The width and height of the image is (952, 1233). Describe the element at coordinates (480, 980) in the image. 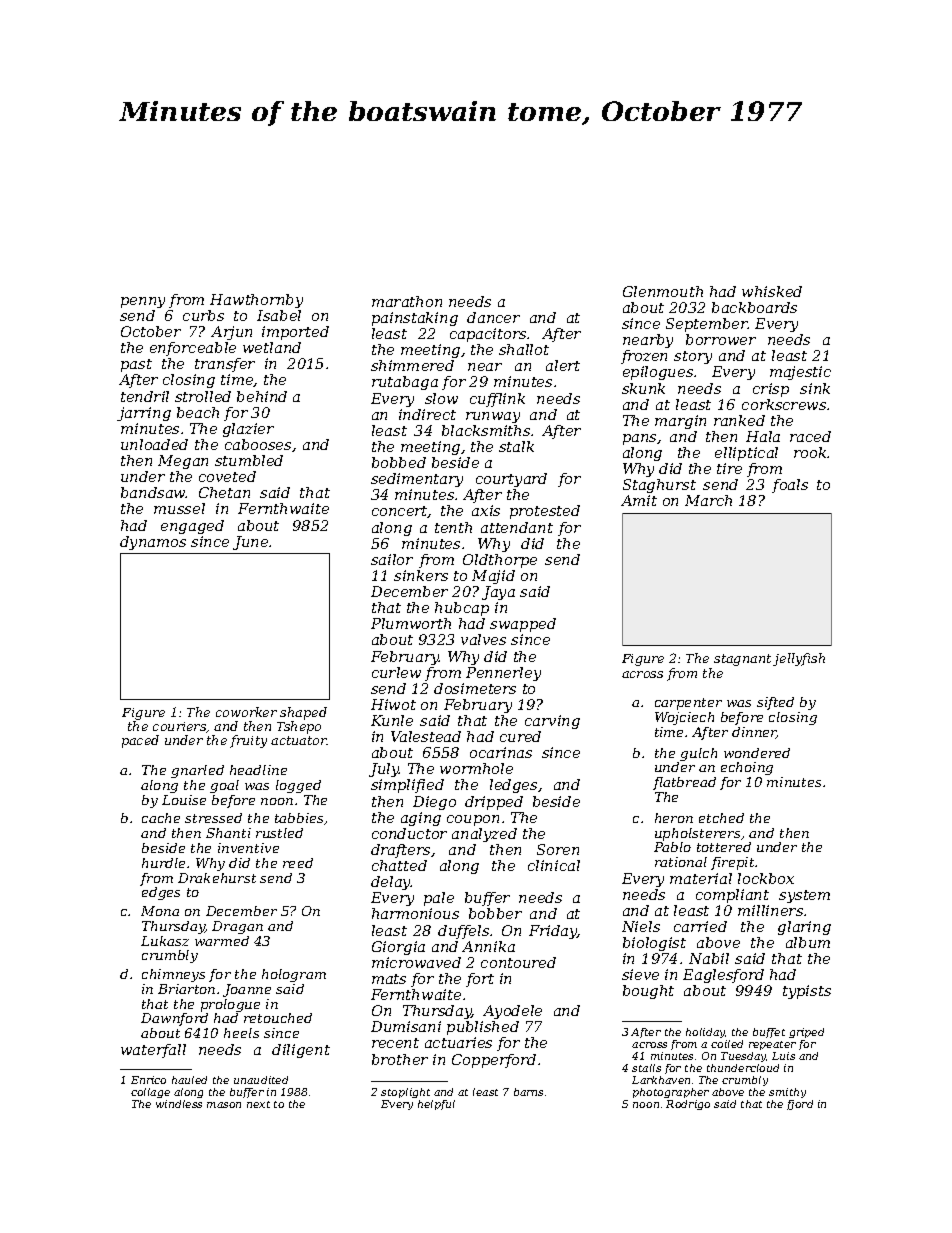

I see `fort` at that location.
